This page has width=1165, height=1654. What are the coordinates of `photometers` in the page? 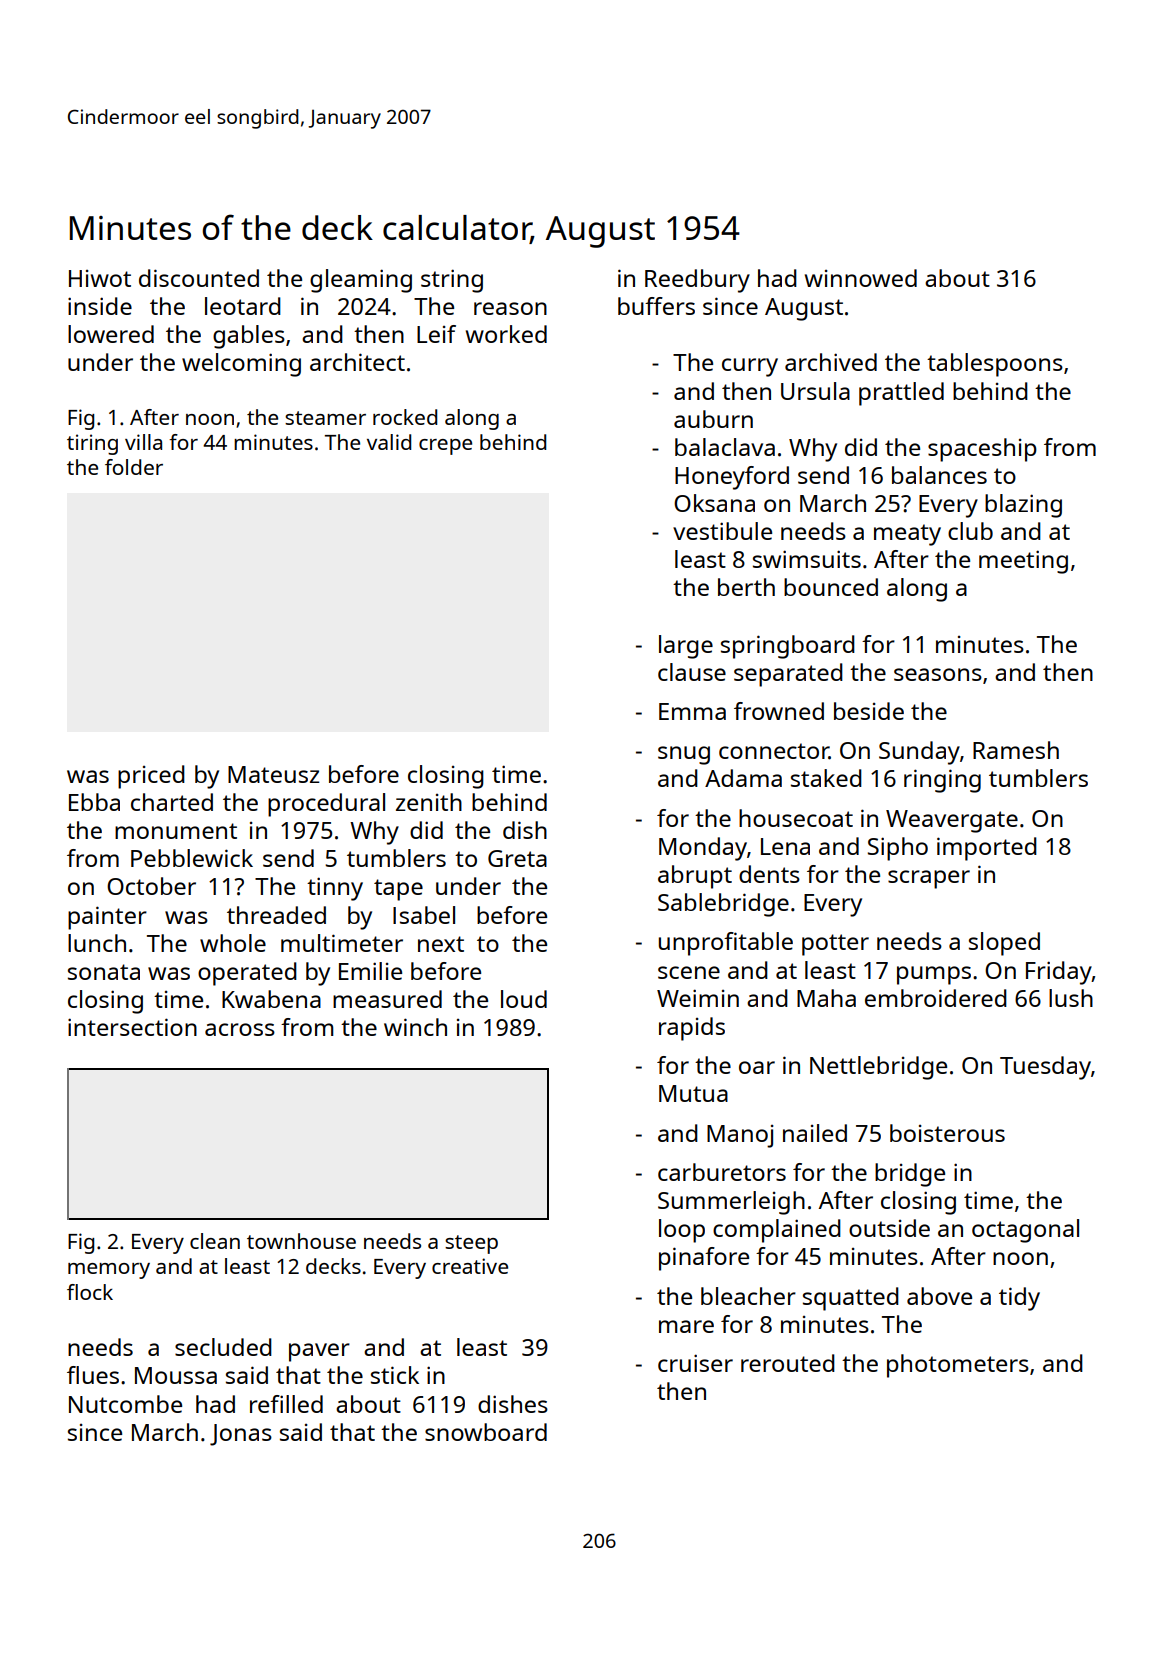 It's located at (958, 1366).
